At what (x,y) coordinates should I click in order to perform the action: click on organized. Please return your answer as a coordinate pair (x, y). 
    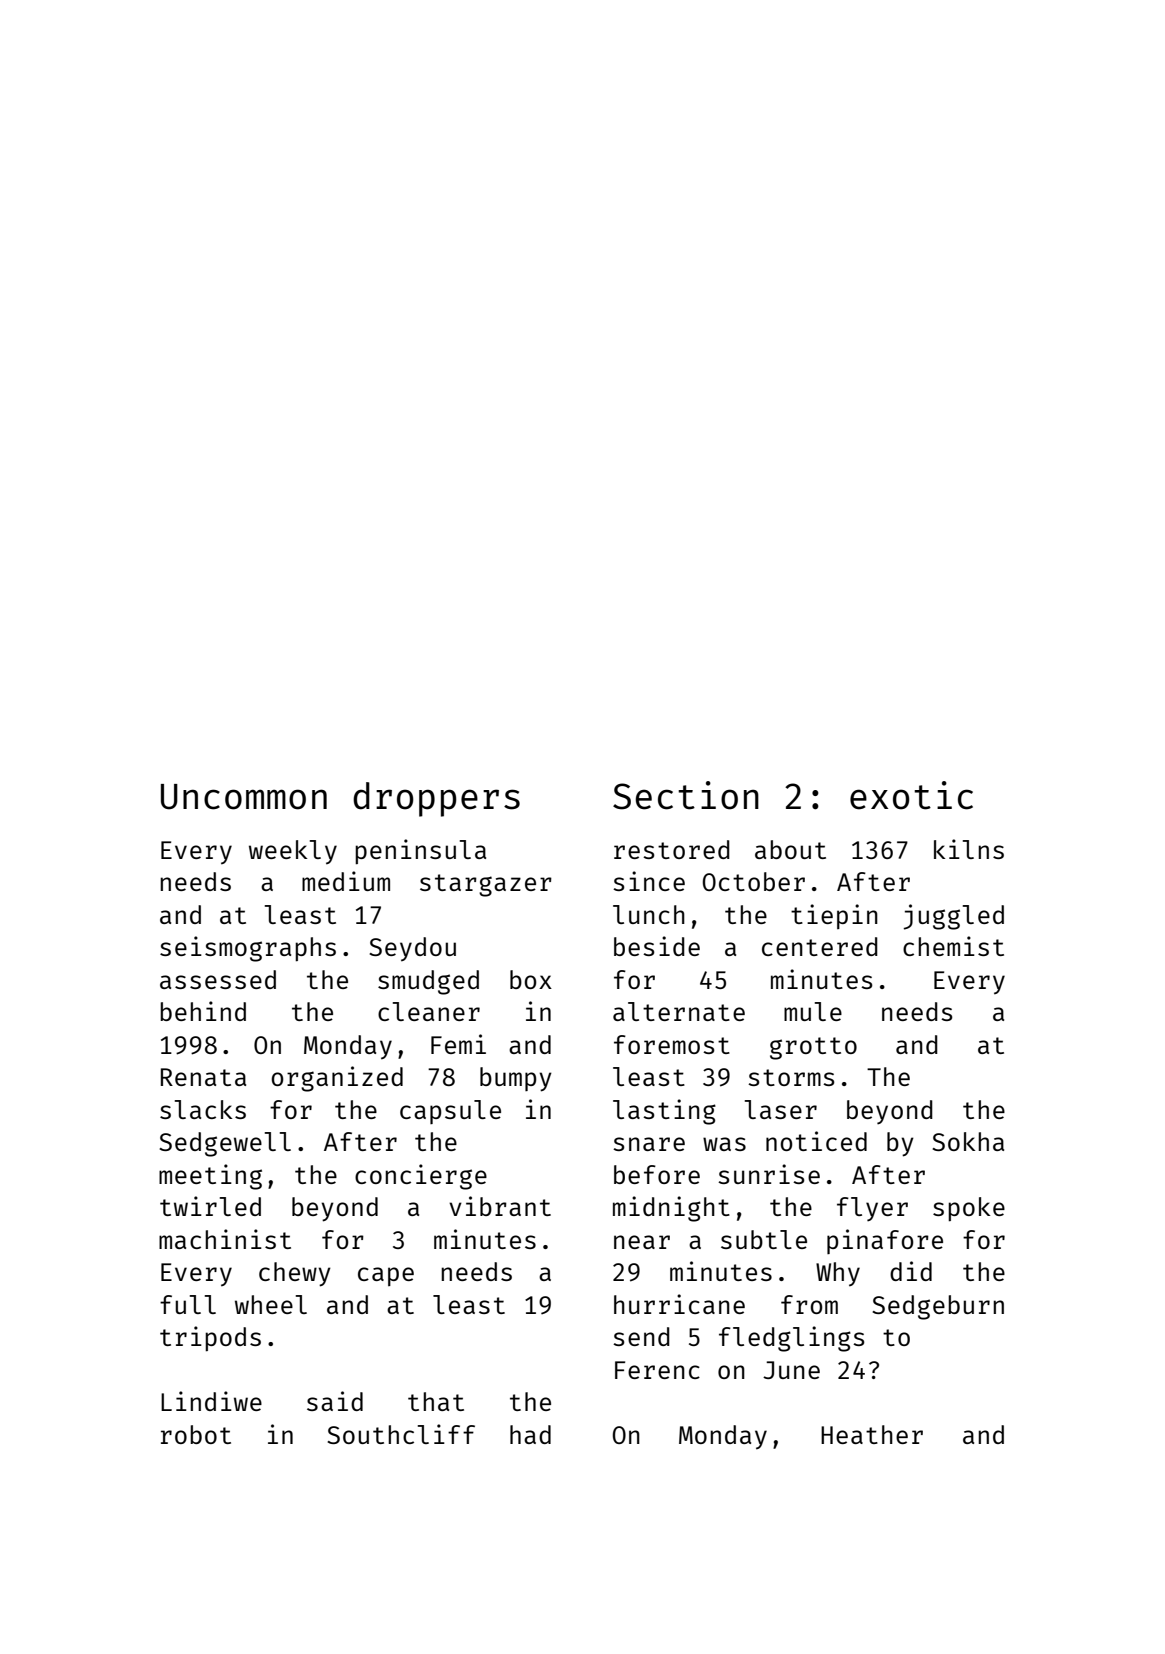
    Looking at the image, I should click on (337, 1079).
